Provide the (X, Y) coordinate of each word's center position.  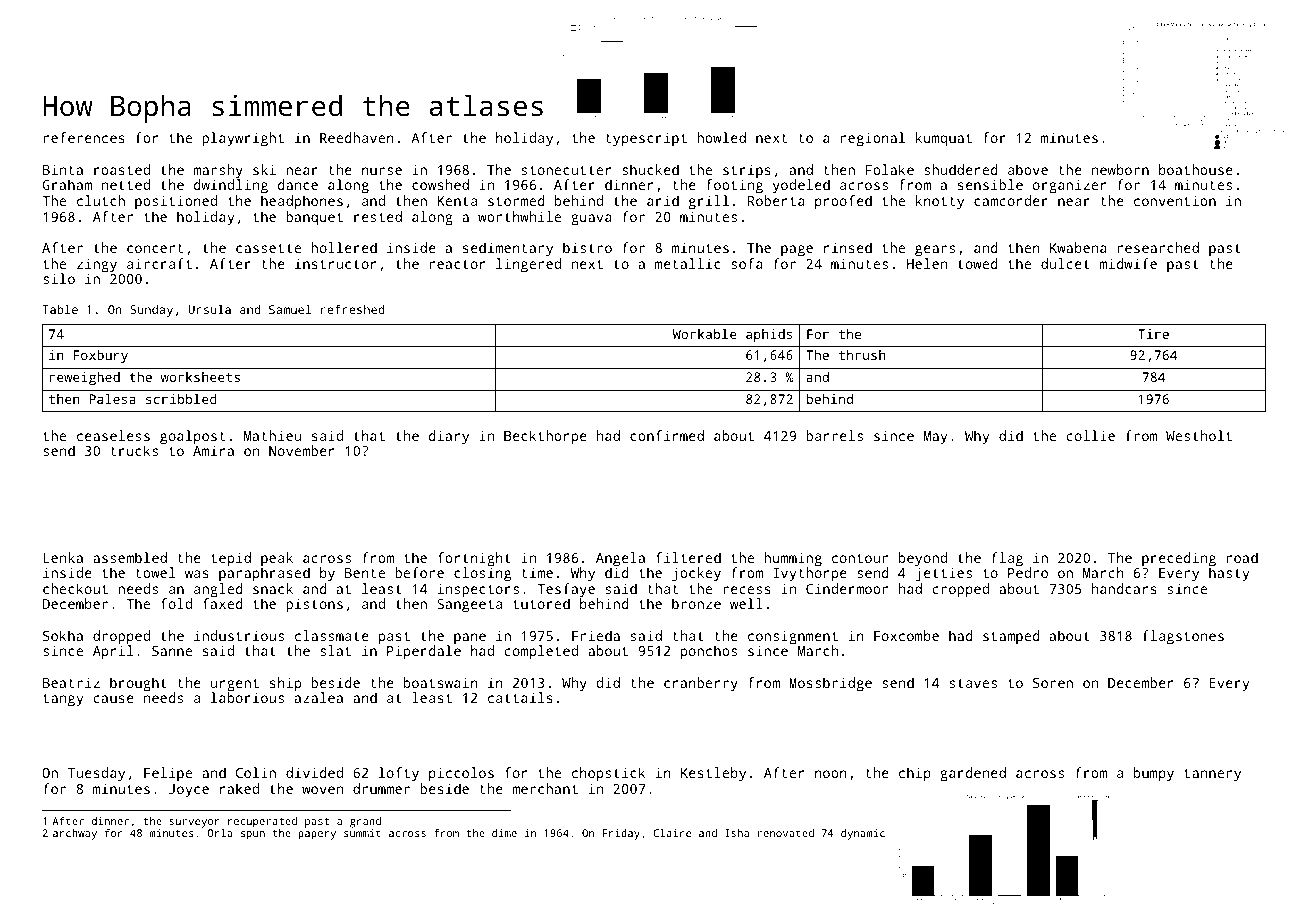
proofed (843, 202)
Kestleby (713, 774)
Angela (620, 559)
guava (591, 220)
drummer (381, 788)
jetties (943, 574)
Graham (67, 184)
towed (978, 263)
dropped (121, 637)
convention (1175, 200)
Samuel (290, 309)
